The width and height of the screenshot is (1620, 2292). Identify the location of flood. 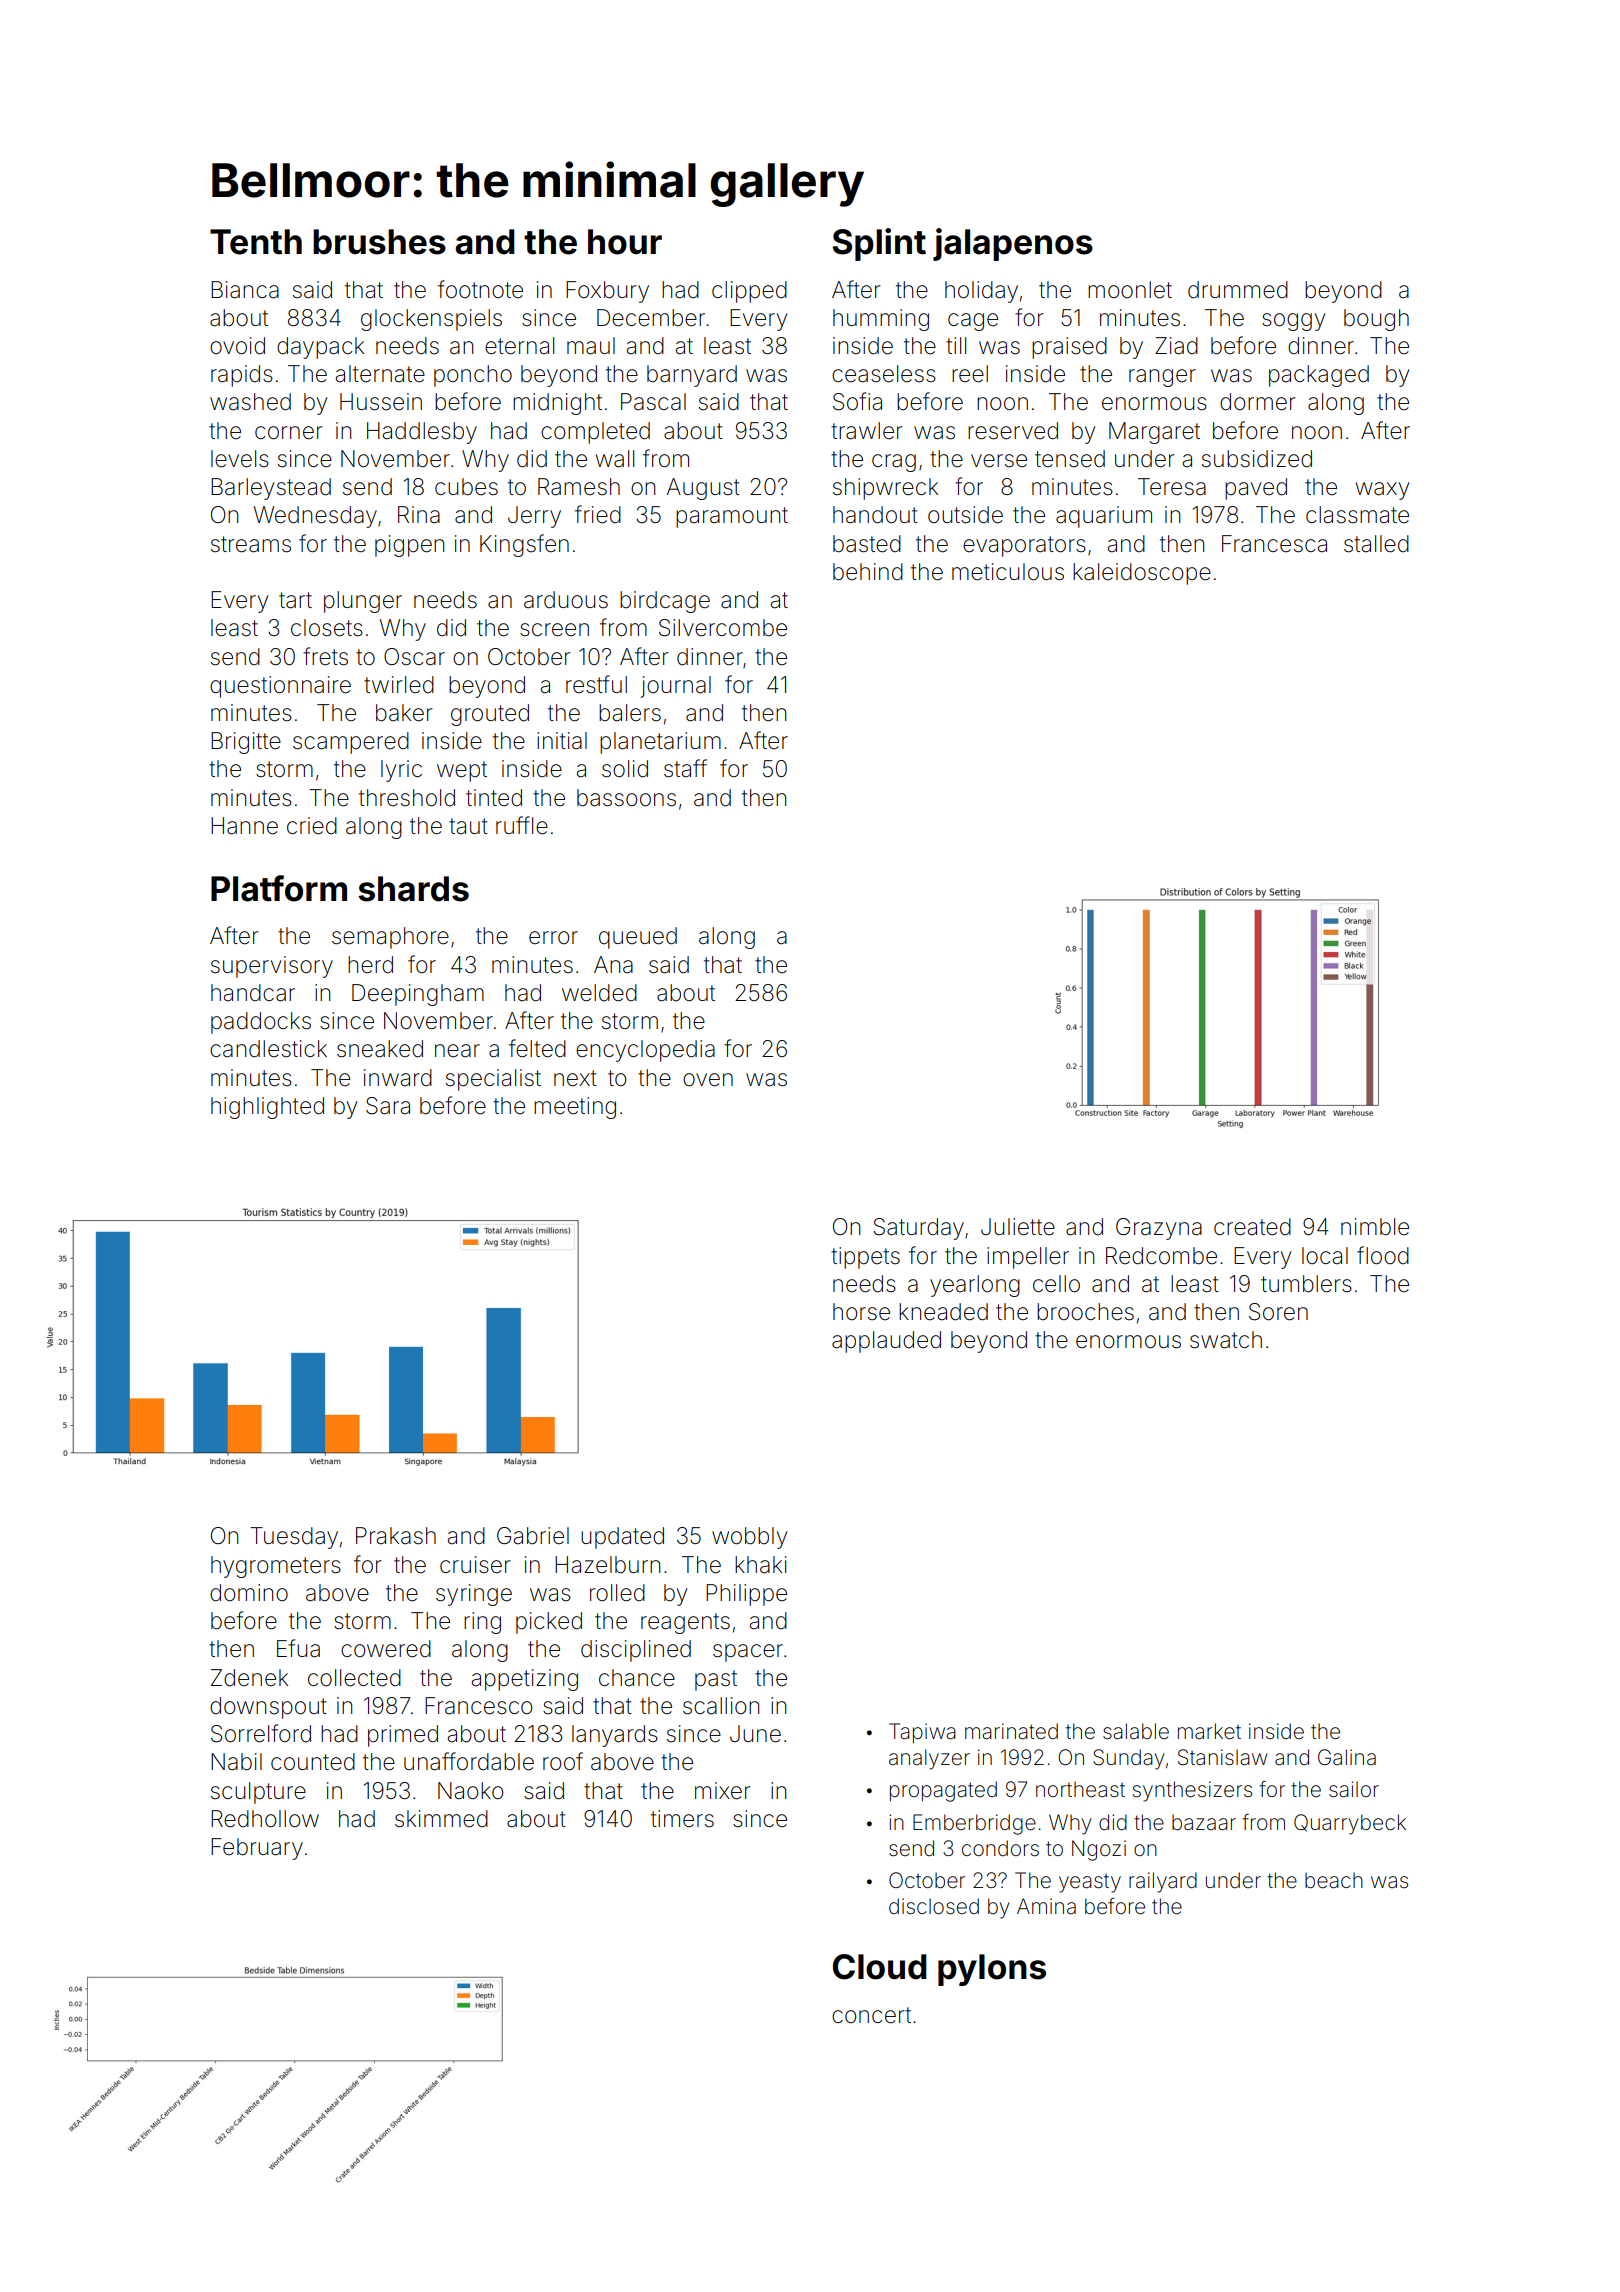
(1383, 1255).
